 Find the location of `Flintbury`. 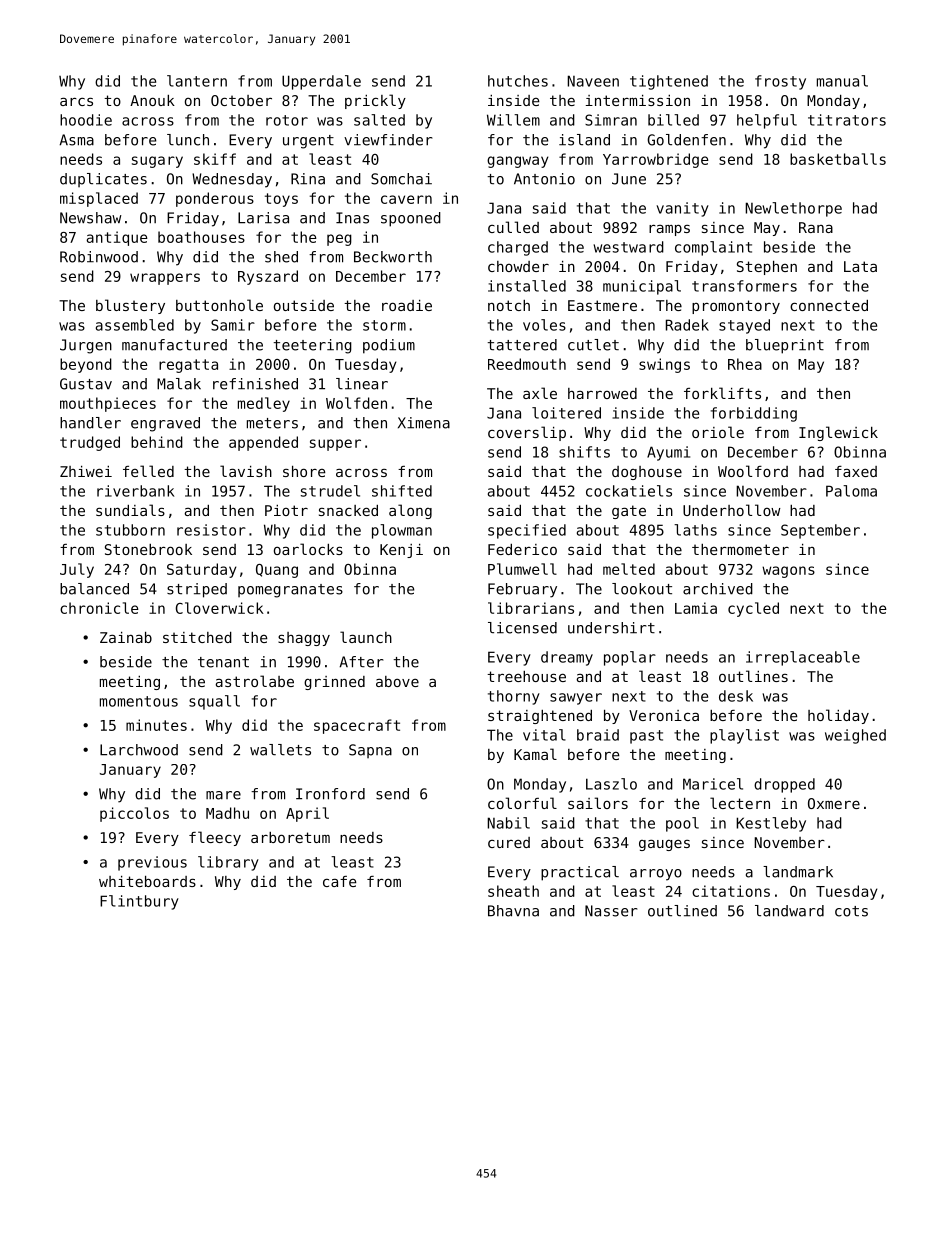

Flintbury is located at coordinates (139, 902).
